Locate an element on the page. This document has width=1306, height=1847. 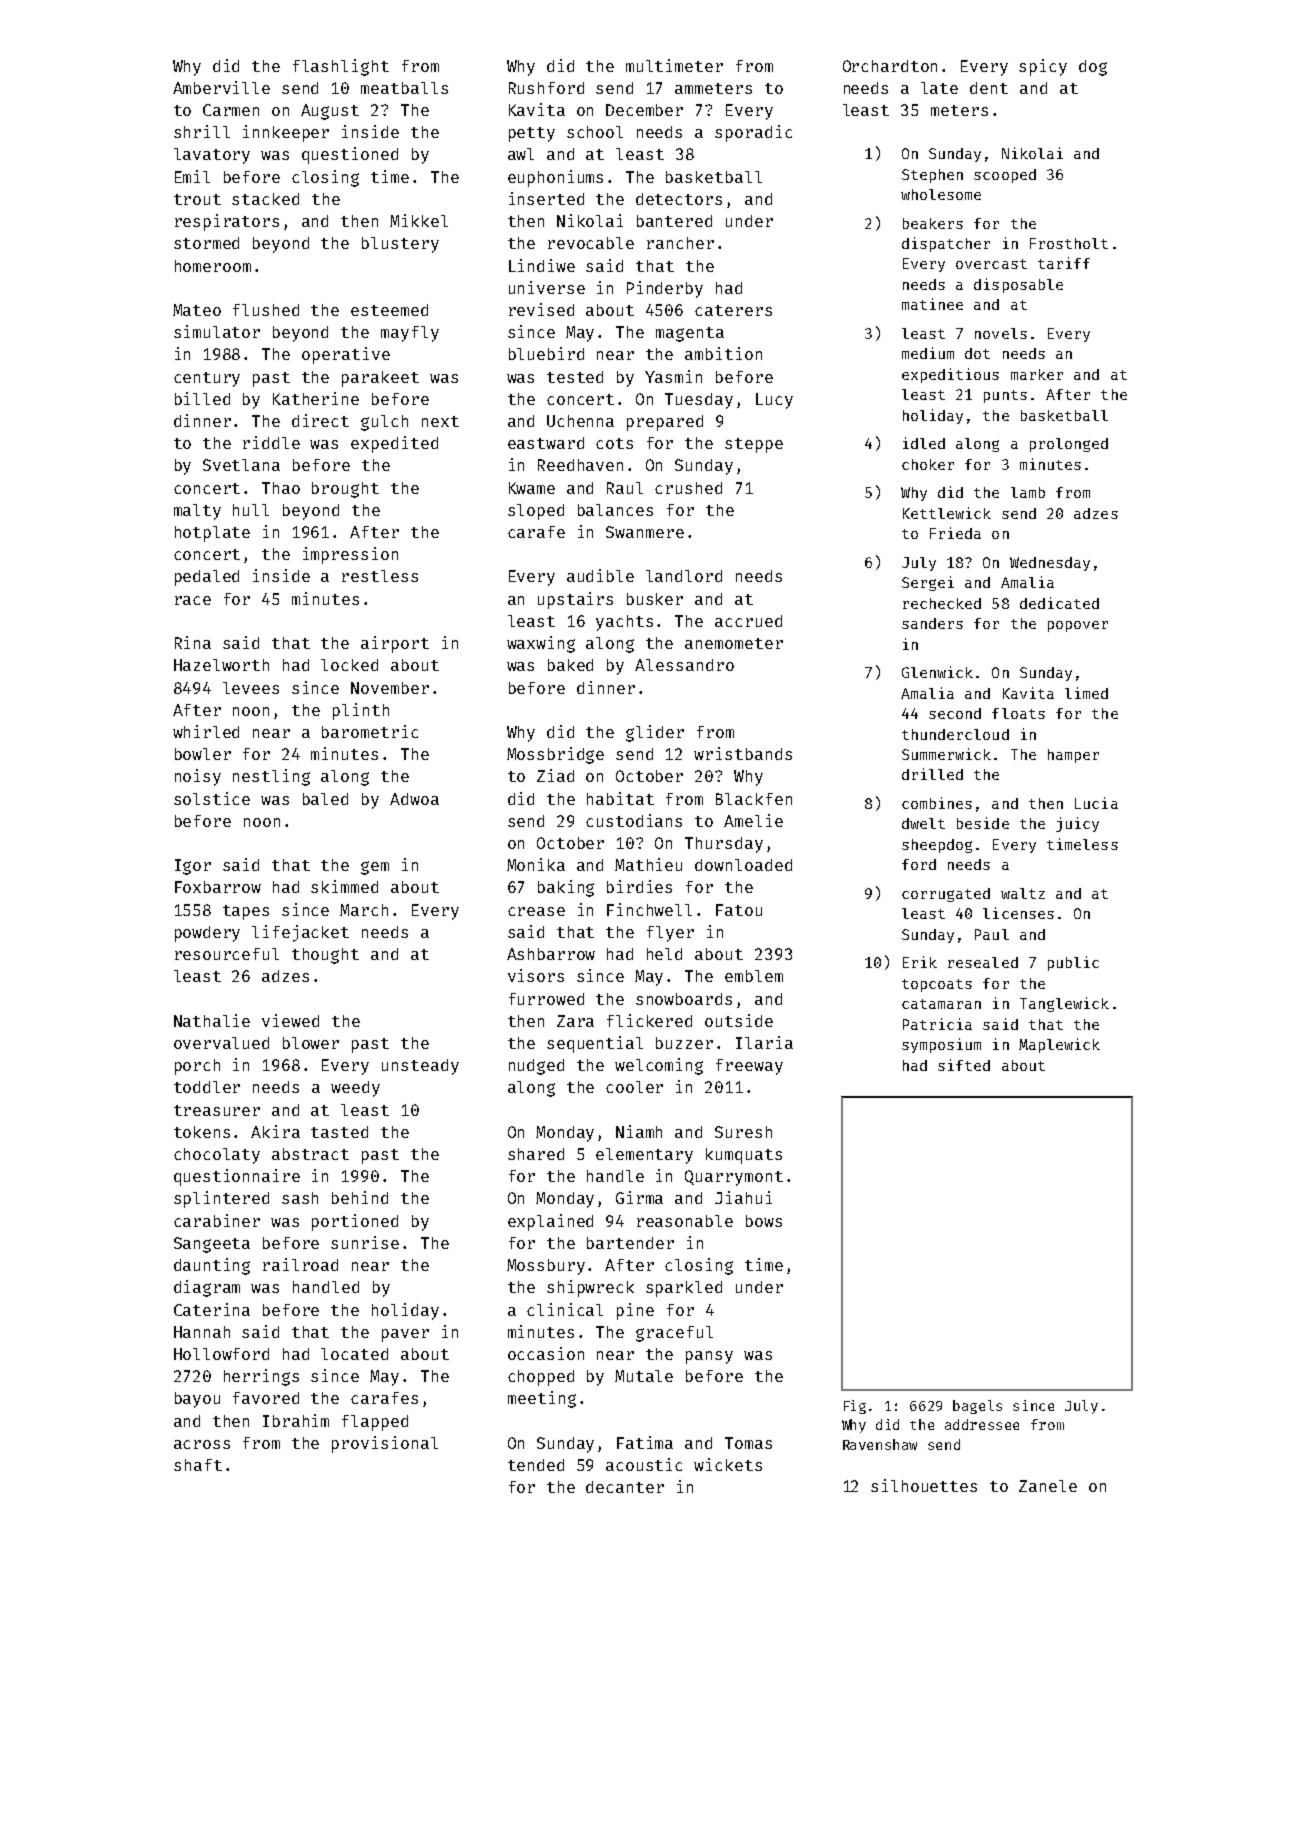
yachts is located at coordinates (624, 623).
